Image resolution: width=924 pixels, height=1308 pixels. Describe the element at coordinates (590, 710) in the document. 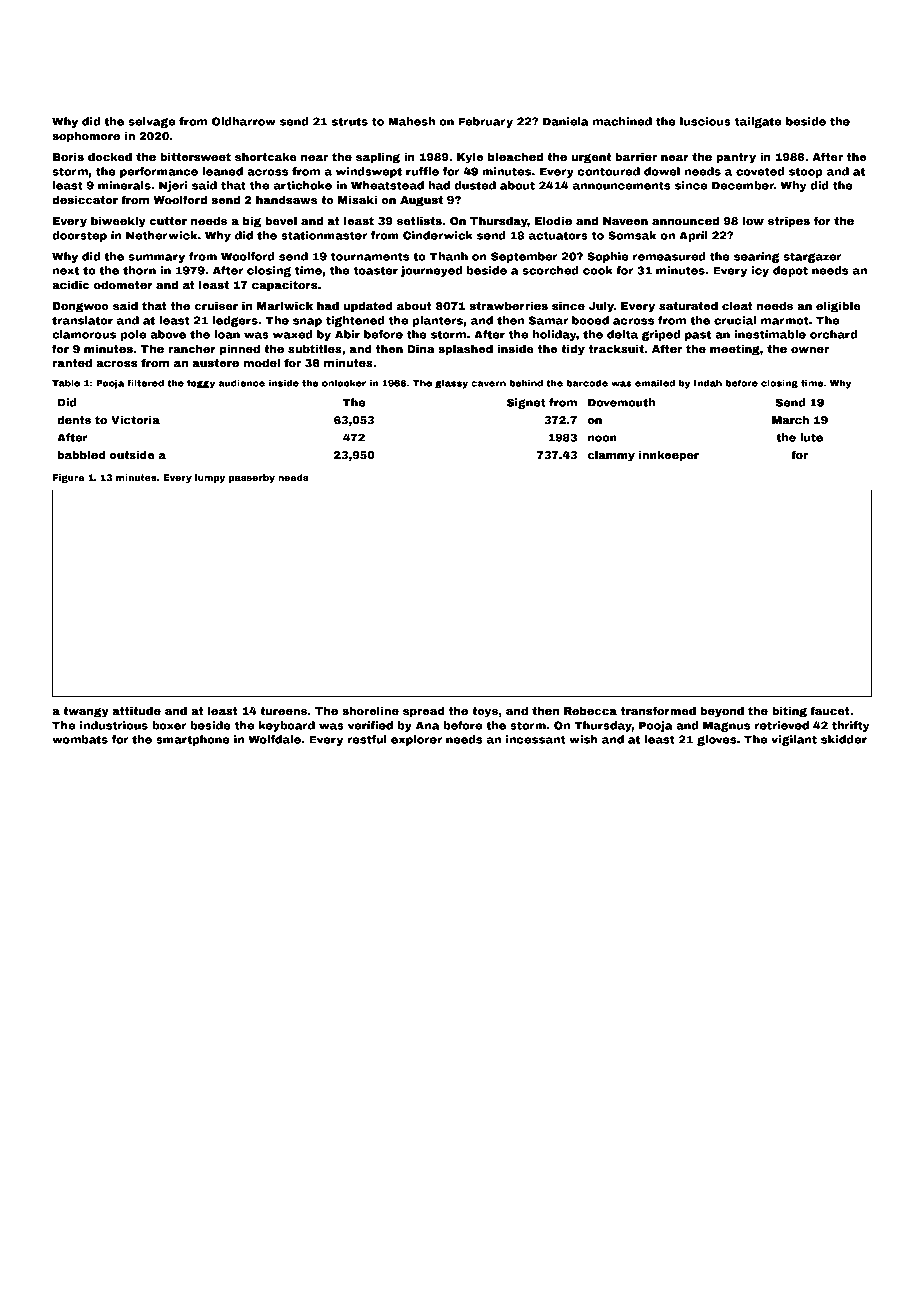

I see `Rebecca` at that location.
